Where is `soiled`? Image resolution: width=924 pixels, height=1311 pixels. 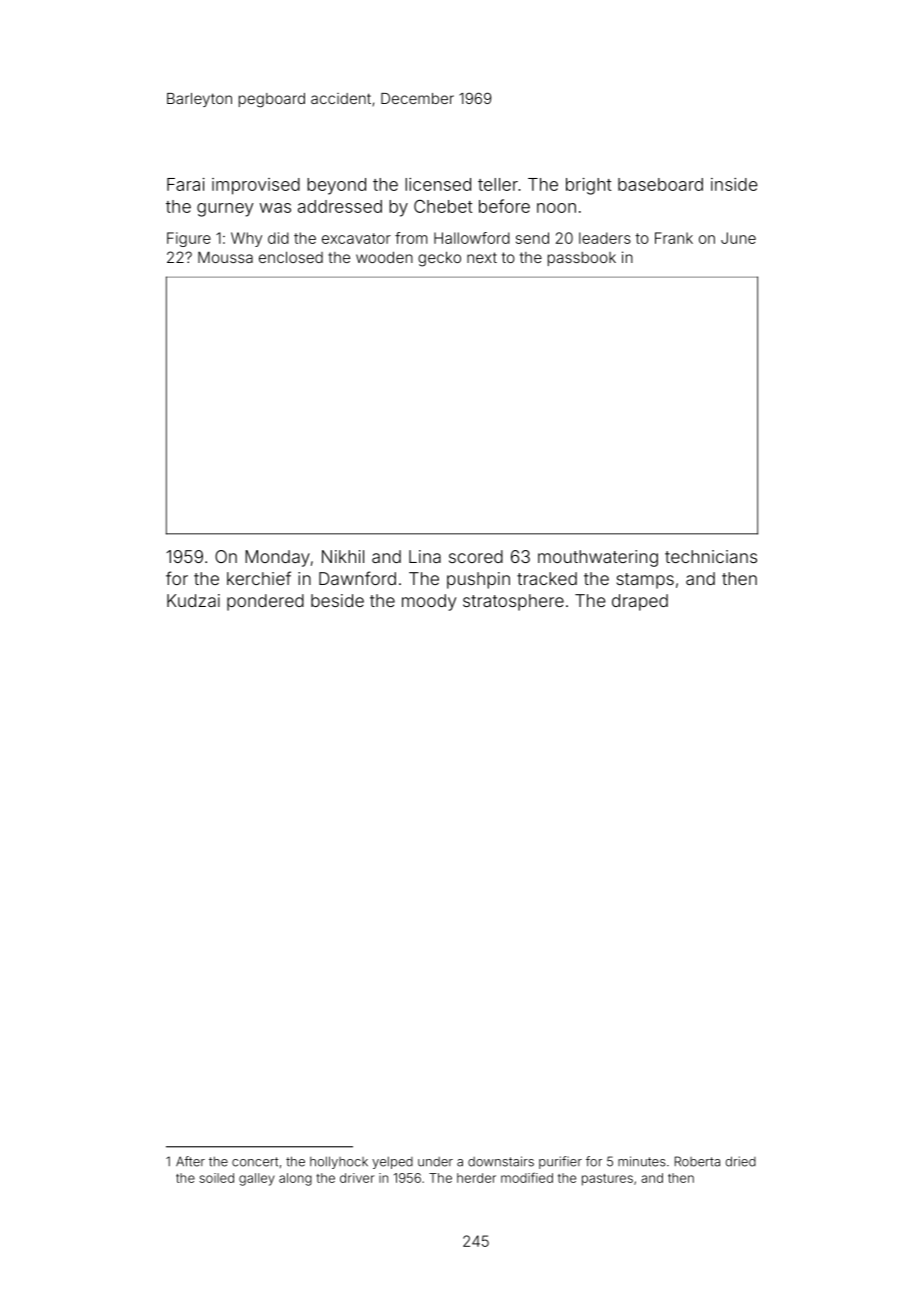 soiled is located at coordinates (216, 1178).
